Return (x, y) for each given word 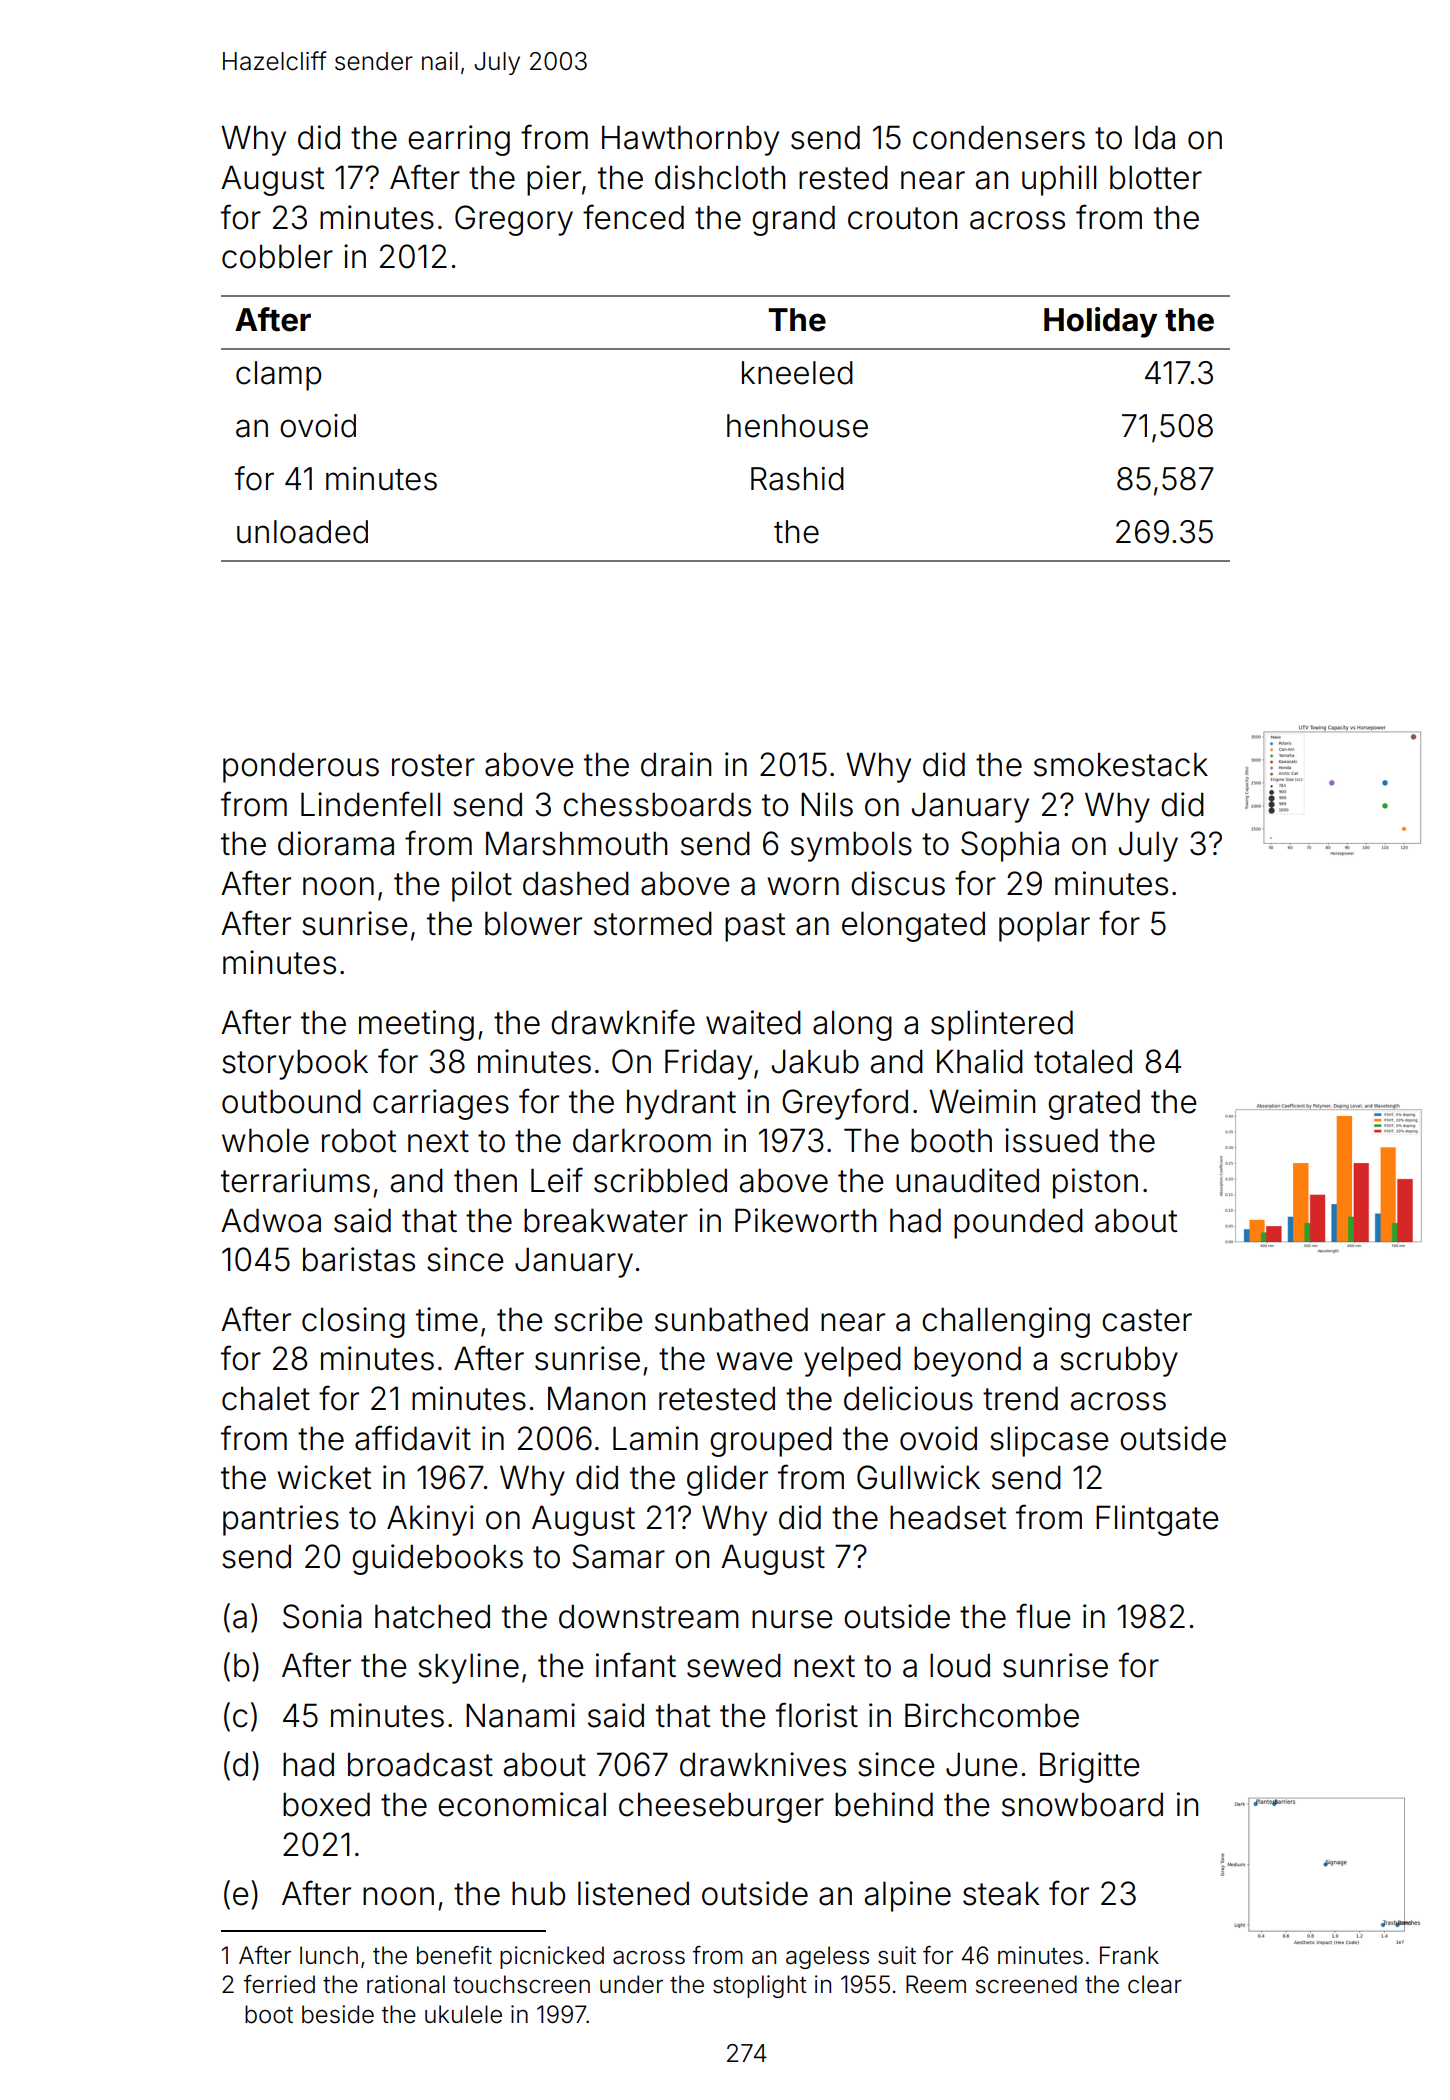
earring (459, 140)
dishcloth (720, 177)
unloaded (302, 532)
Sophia (1010, 846)
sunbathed (731, 1319)
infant (636, 1665)
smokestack (1121, 764)
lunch (329, 1955)
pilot (482, 886)
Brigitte (1089, 1767)
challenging (1006, 1322)
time (447, 1319)
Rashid (797, 479)
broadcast (420, 1764)
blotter (1156, 177)
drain (676, 764)
